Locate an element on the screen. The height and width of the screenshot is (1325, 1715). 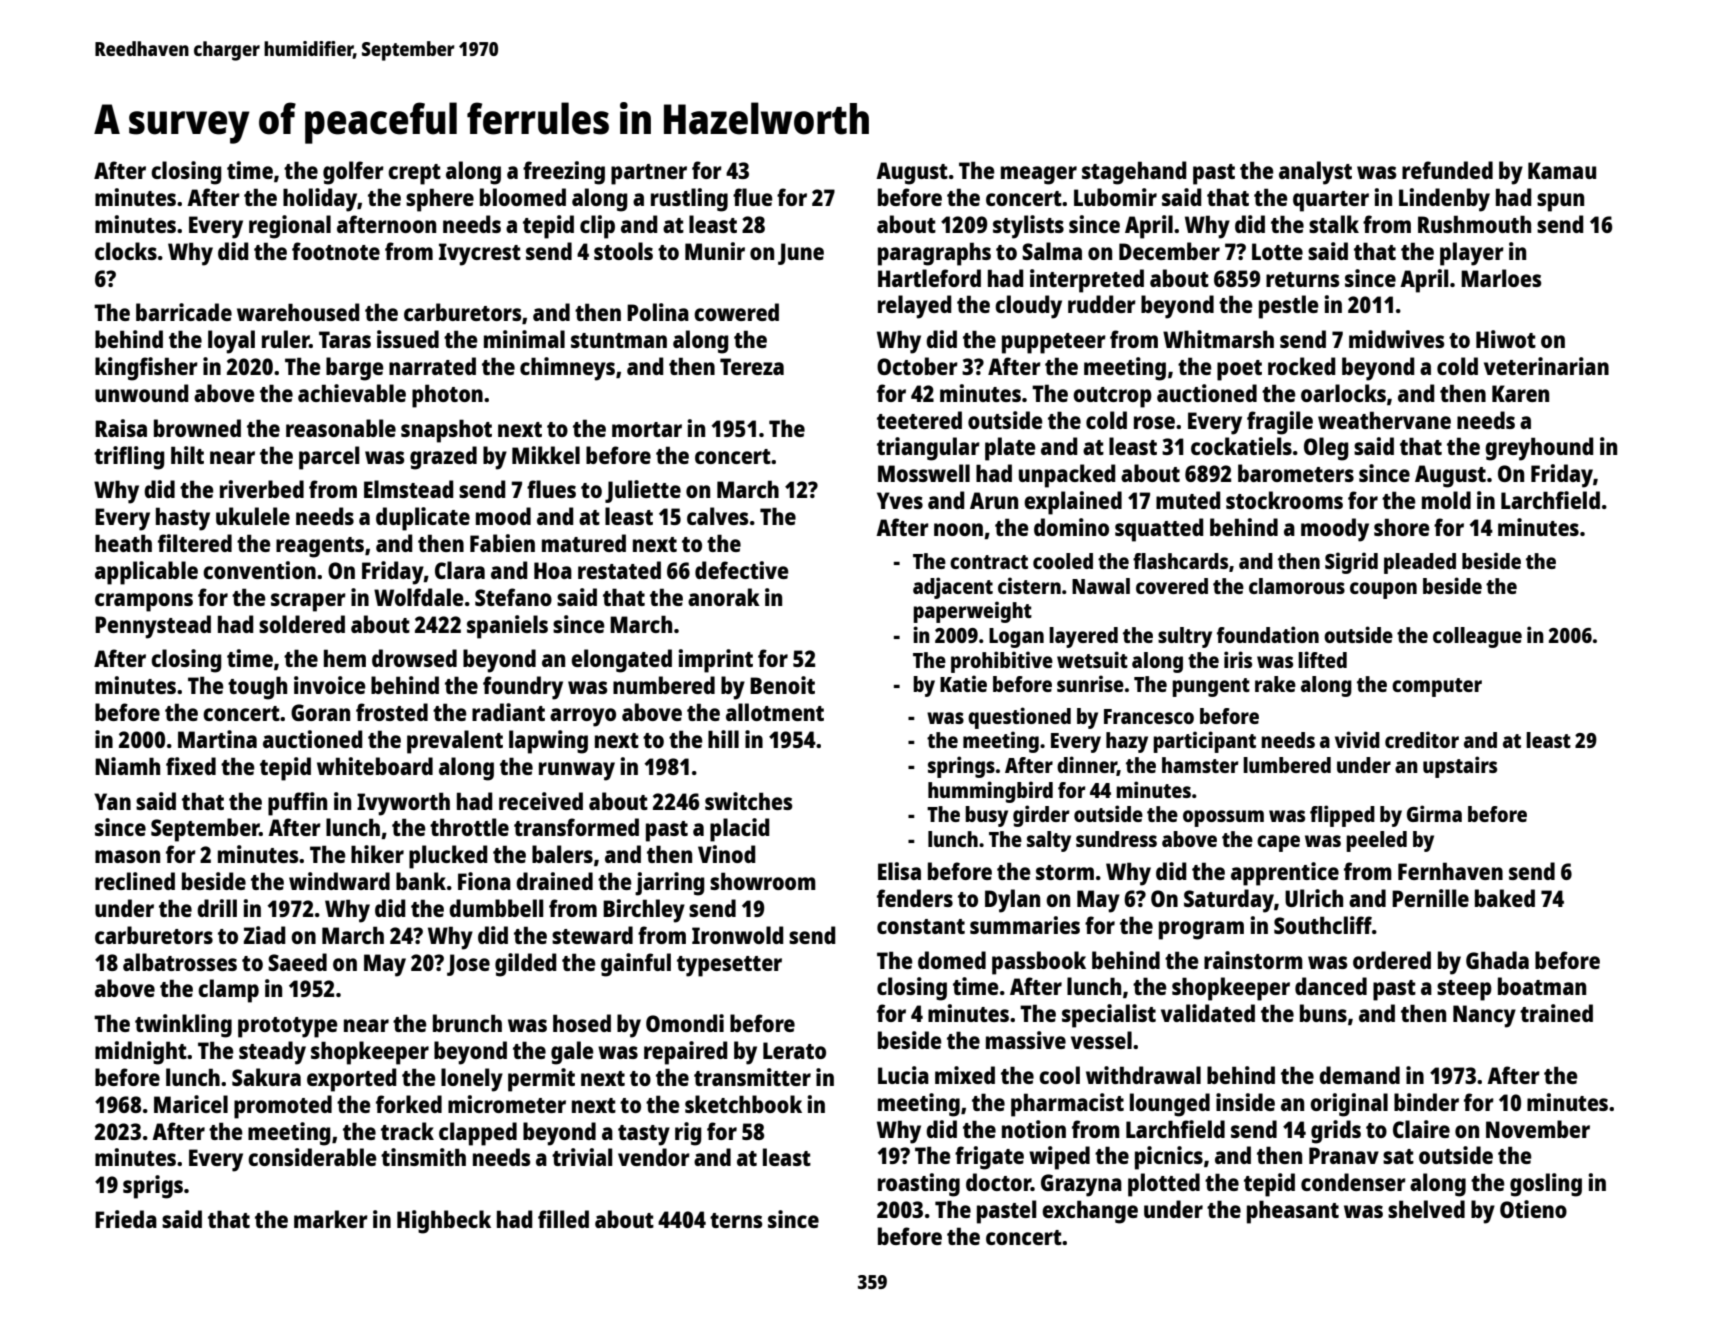
Karen is located at coordinates (1520, 393).
